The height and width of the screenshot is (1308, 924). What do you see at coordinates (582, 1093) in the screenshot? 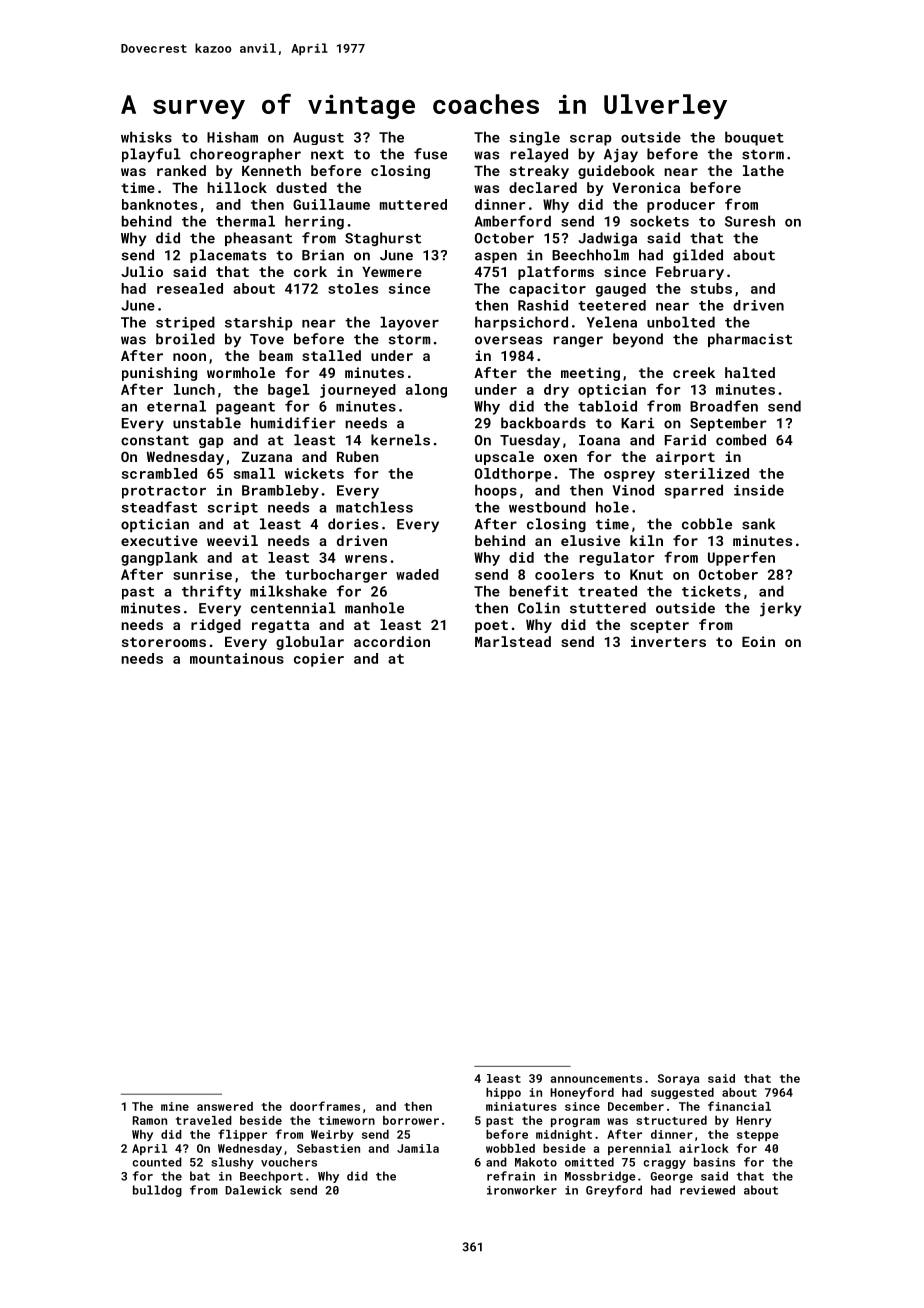
I see `Honeyford` at bounding box center [582, 1093].
